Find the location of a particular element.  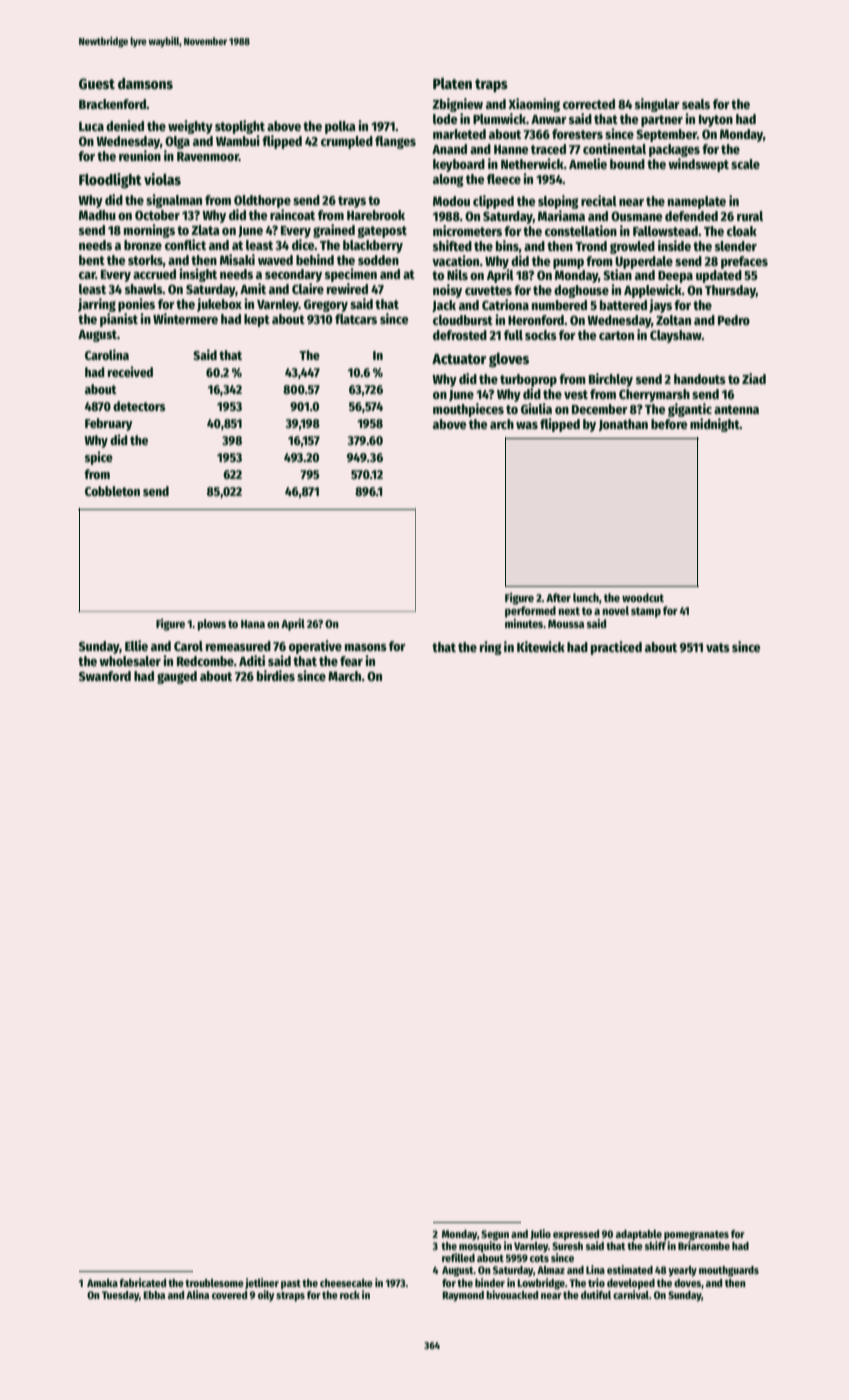

Tuesday is located at coordinates (120, 1296).
